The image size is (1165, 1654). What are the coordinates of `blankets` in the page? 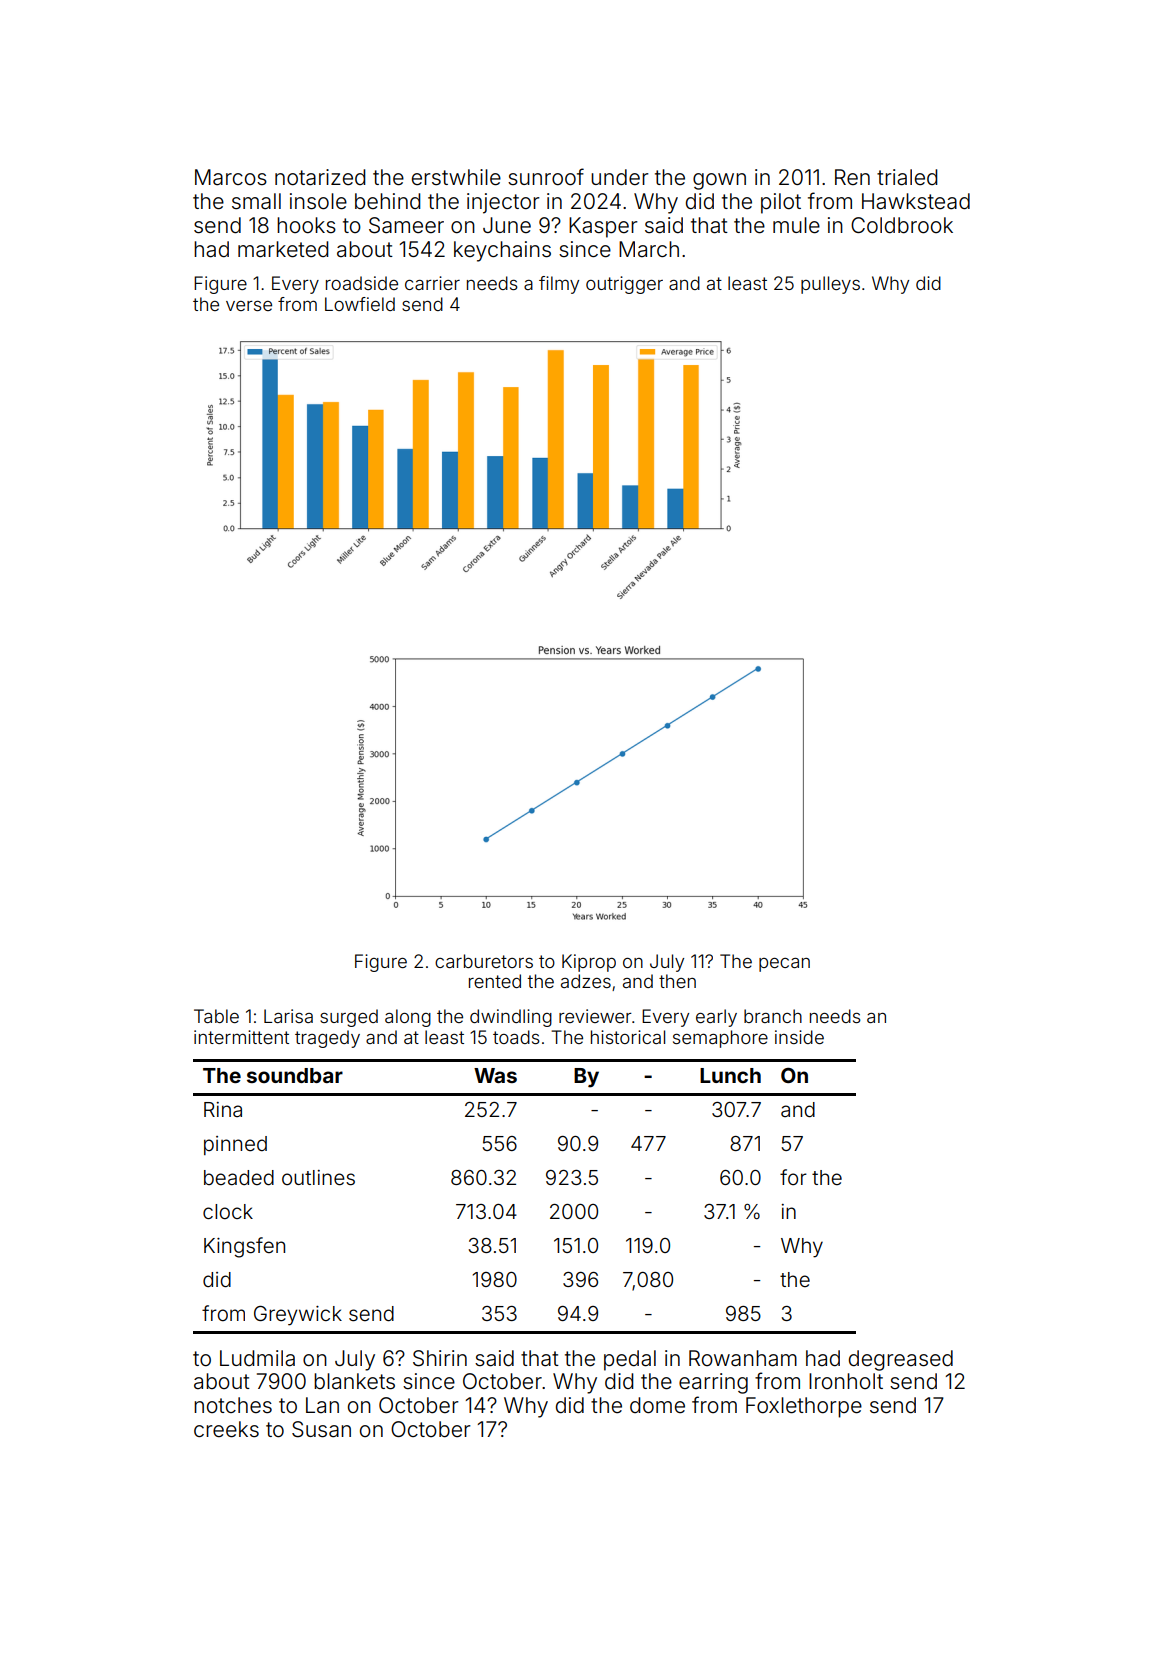 It's located at (354, 1381).
